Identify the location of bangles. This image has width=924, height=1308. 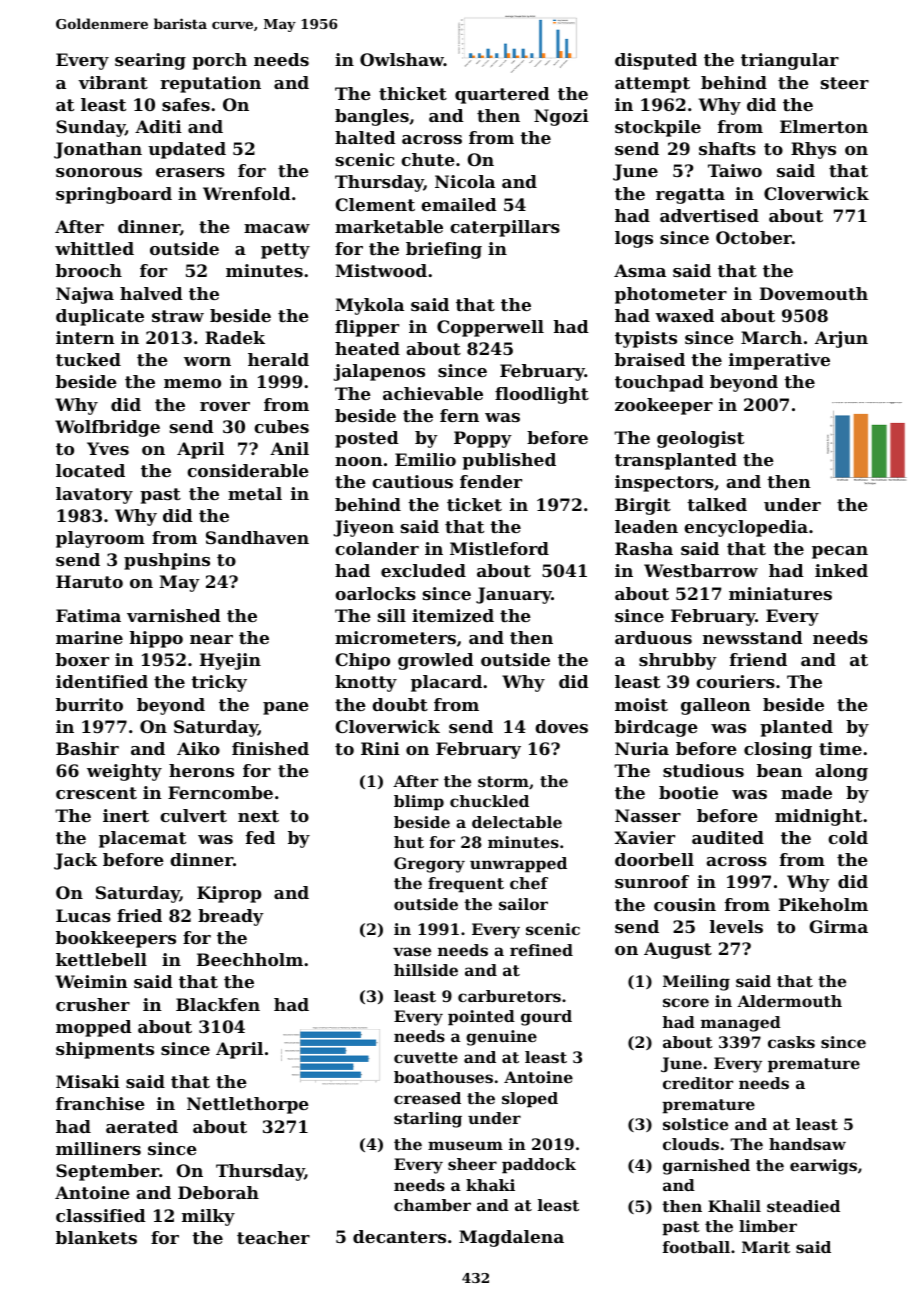
(372, 117).
